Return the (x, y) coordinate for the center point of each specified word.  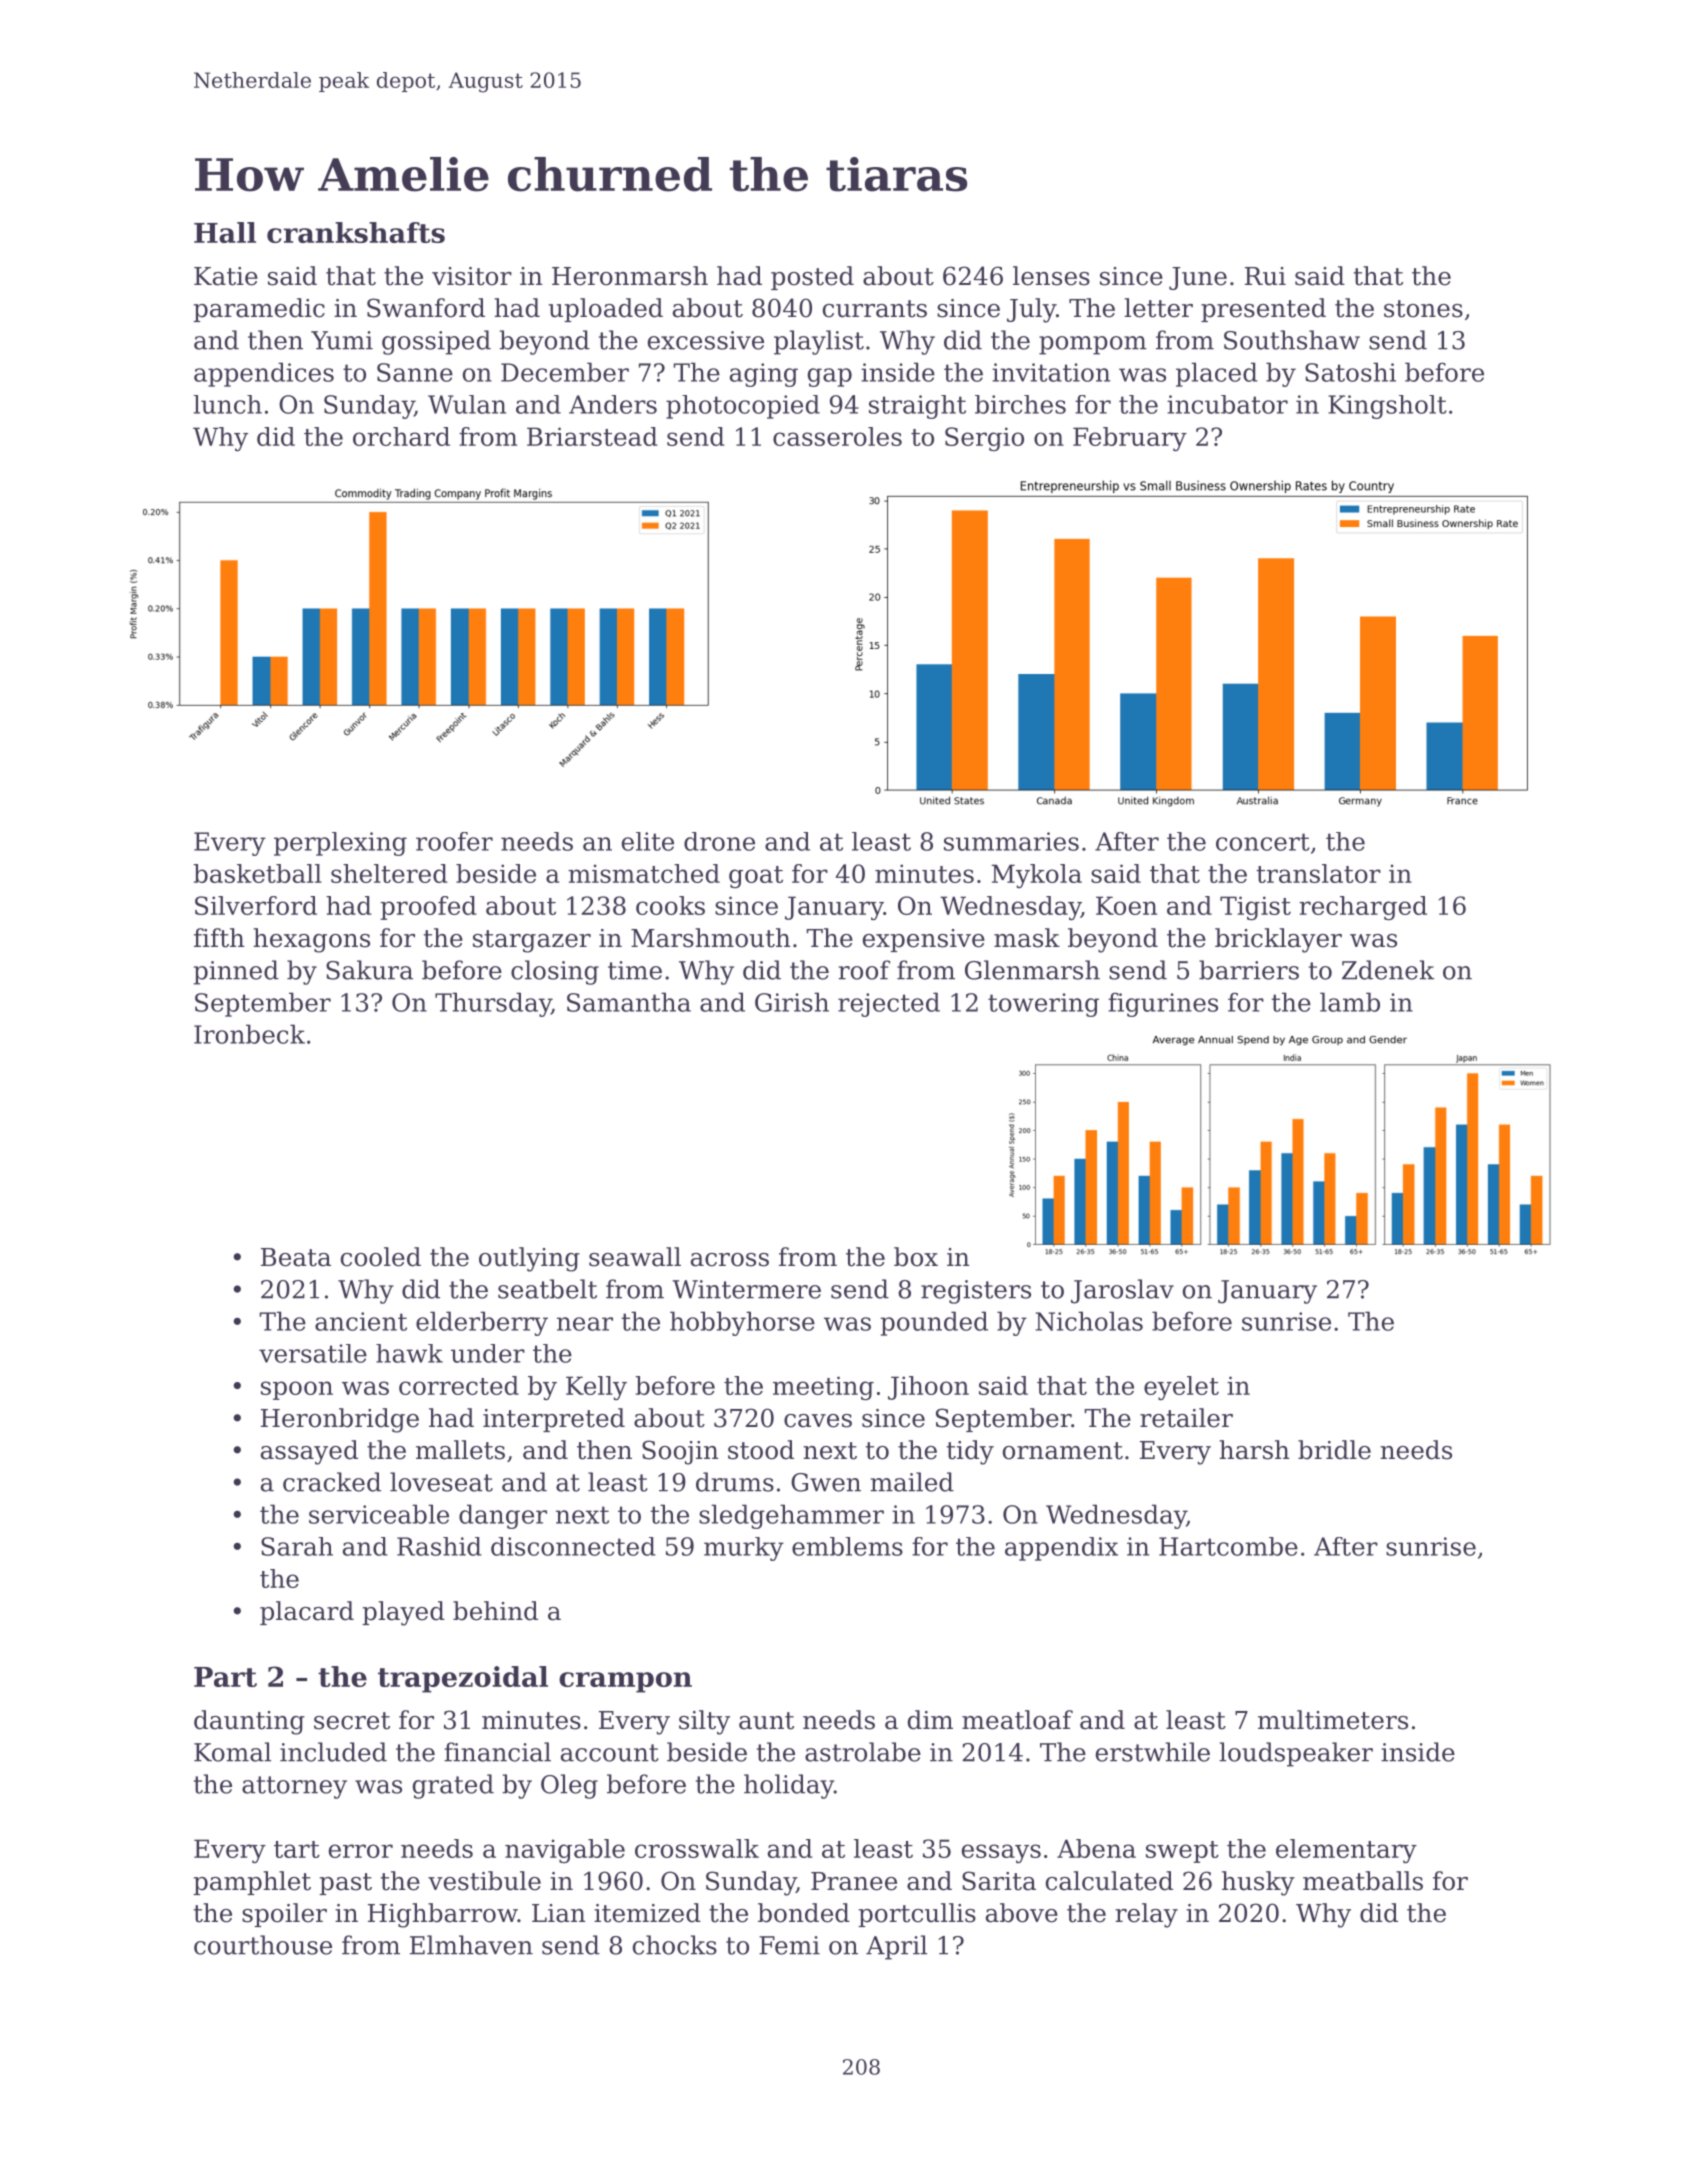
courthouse (263, 1945)
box (916, 1257)
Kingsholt (1387, 407)
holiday (789, 1786)
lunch (227, 404)
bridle (1334, 1450)
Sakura (369, 970)
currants (875, 309)
